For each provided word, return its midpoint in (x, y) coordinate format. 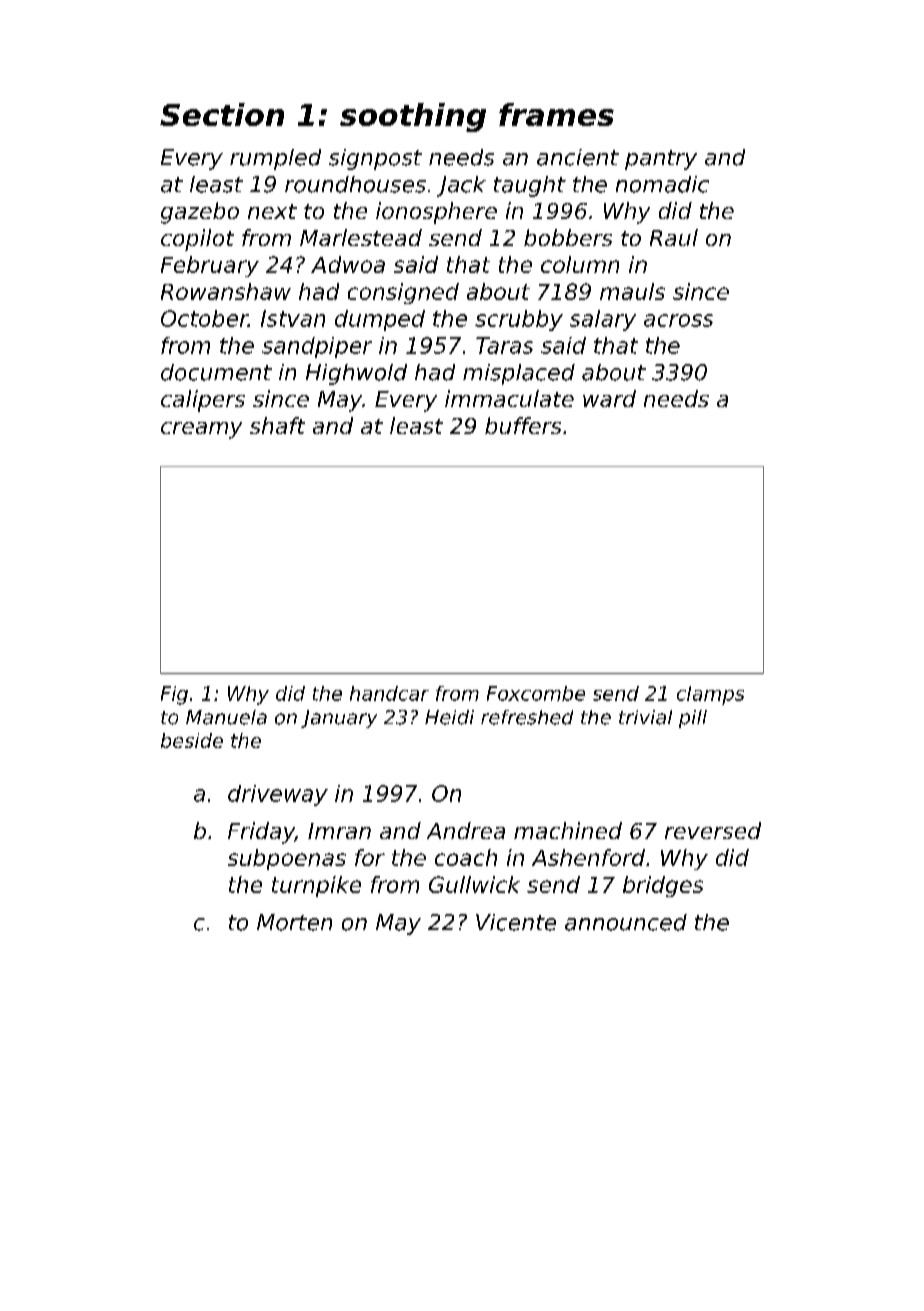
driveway (278, 795)
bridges (663, 886)
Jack (461, 186)
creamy (201, 430)
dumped (380, 320)
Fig (174, 695)
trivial (645, 717)
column (580, 264)
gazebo (200, 213)
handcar (389, 693)
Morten (294, 922)
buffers (523, 425)
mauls (632, 291)
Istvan (293, 318)
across (678, 320)
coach (466, 857)
